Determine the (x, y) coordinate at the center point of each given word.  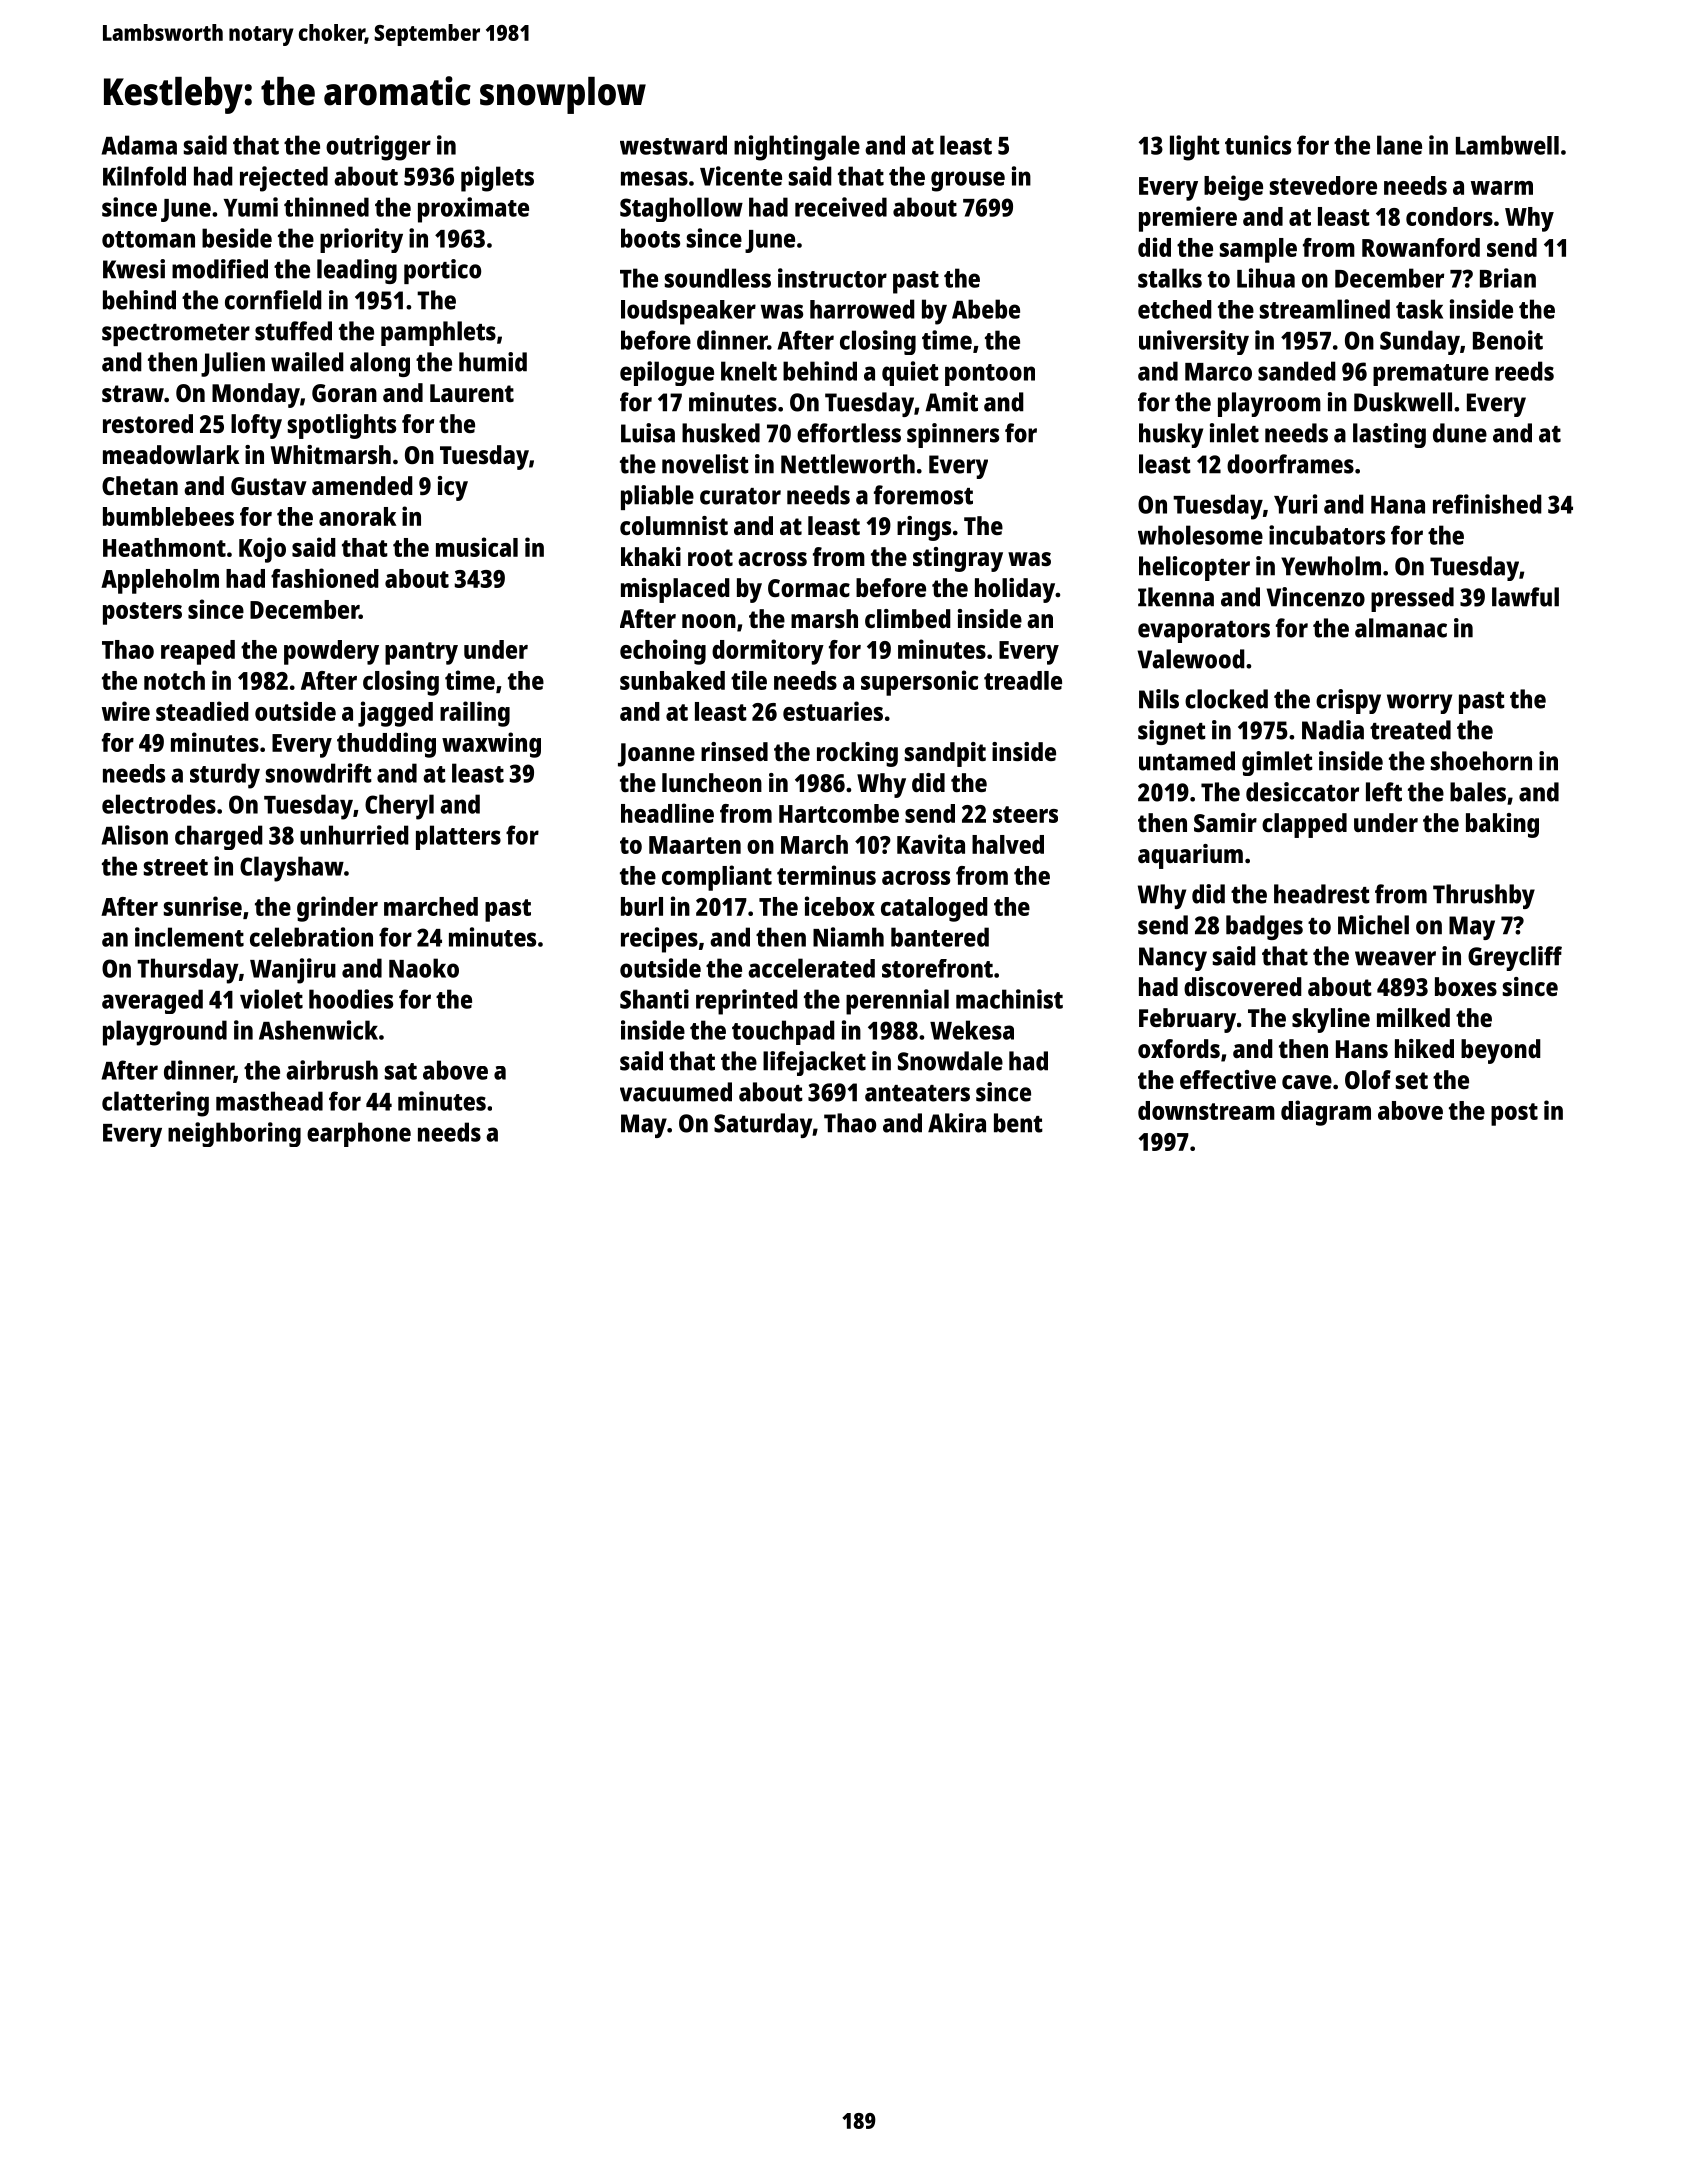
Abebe (986, 309)
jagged (395, 714)
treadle (1023, 680)
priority (361, 240)
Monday (256, 395)
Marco (1218, 372)
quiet (910, 373)
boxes (1466, 986)
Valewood (1191, 659)
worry (1419, 704)
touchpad (783, 1032)
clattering (155, 1104)
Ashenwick (318, 1030)
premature (1431, 375)
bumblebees (168, 516)
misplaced (675, 590)
